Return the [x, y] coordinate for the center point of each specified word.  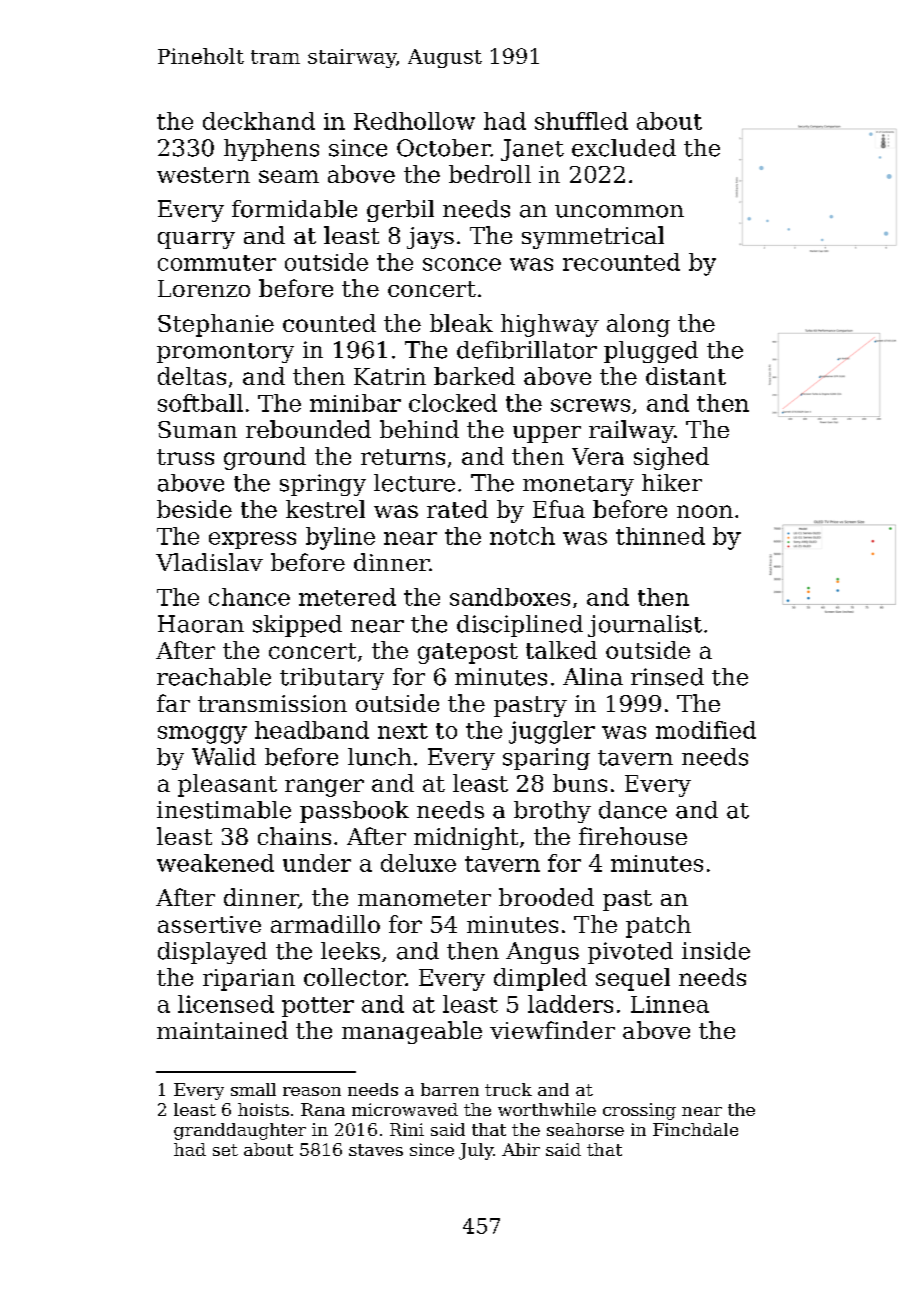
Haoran [201, 624]
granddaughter [240, 1131]
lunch [380, 757]
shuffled [581, 121]
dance [633, 810]
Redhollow [414, 121]
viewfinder [552, 1030]
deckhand [259, 121]
